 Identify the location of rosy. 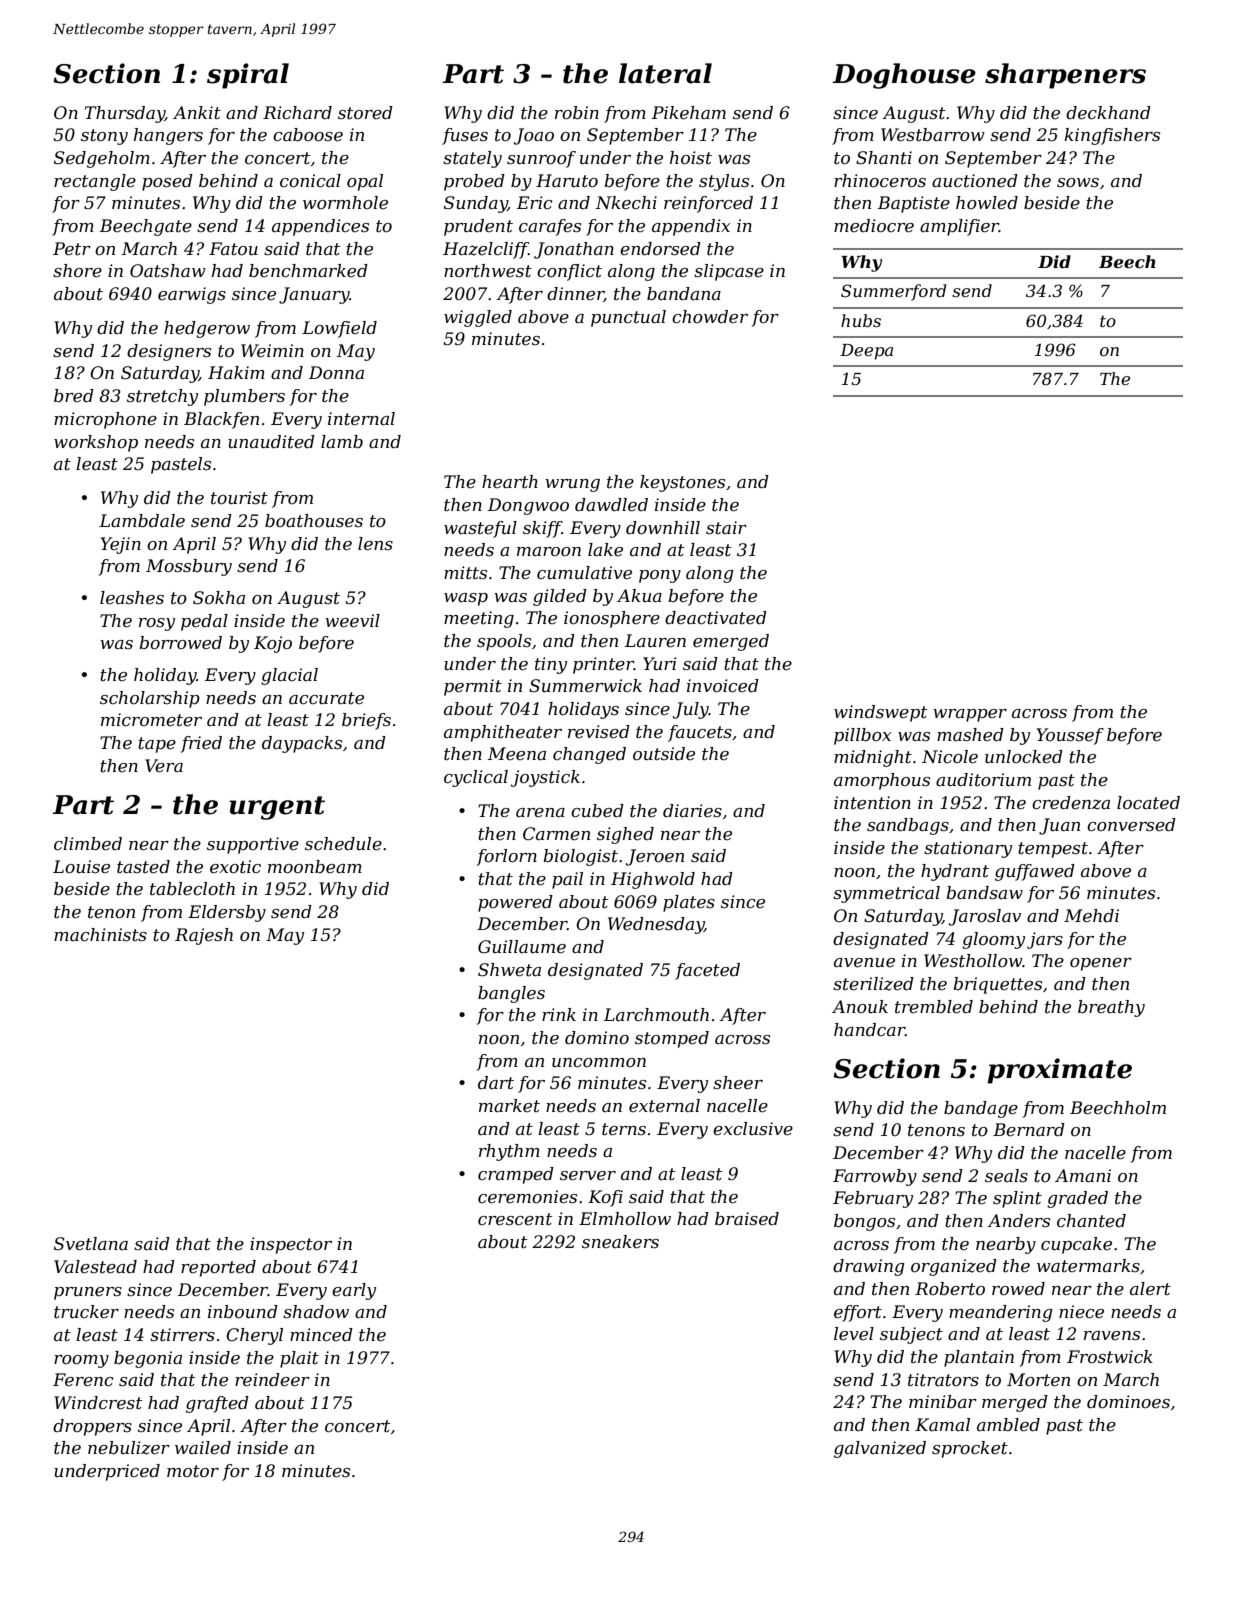
(157, 624).
